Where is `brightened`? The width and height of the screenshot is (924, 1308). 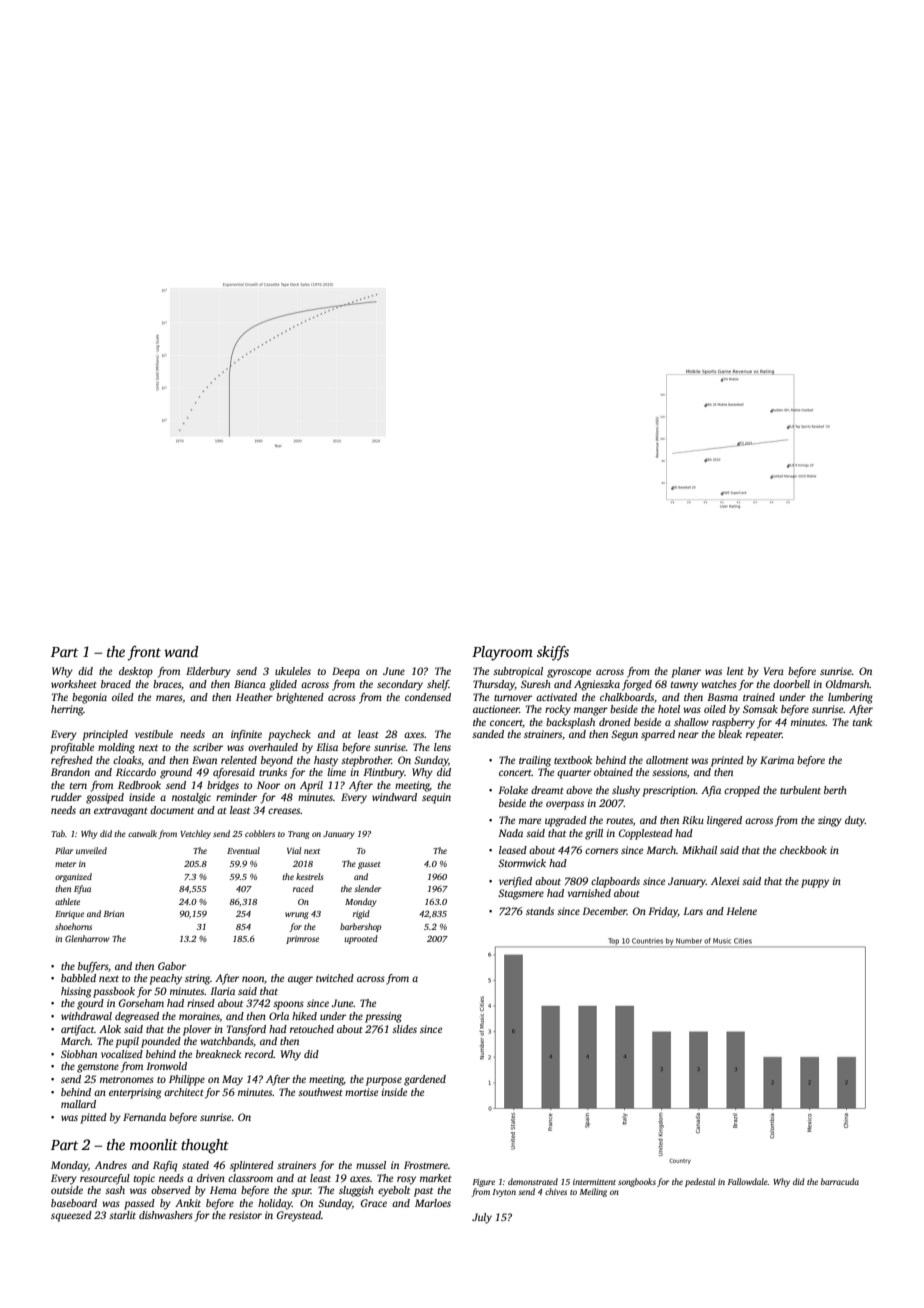 brightened is located at coordinates (300, 698).
